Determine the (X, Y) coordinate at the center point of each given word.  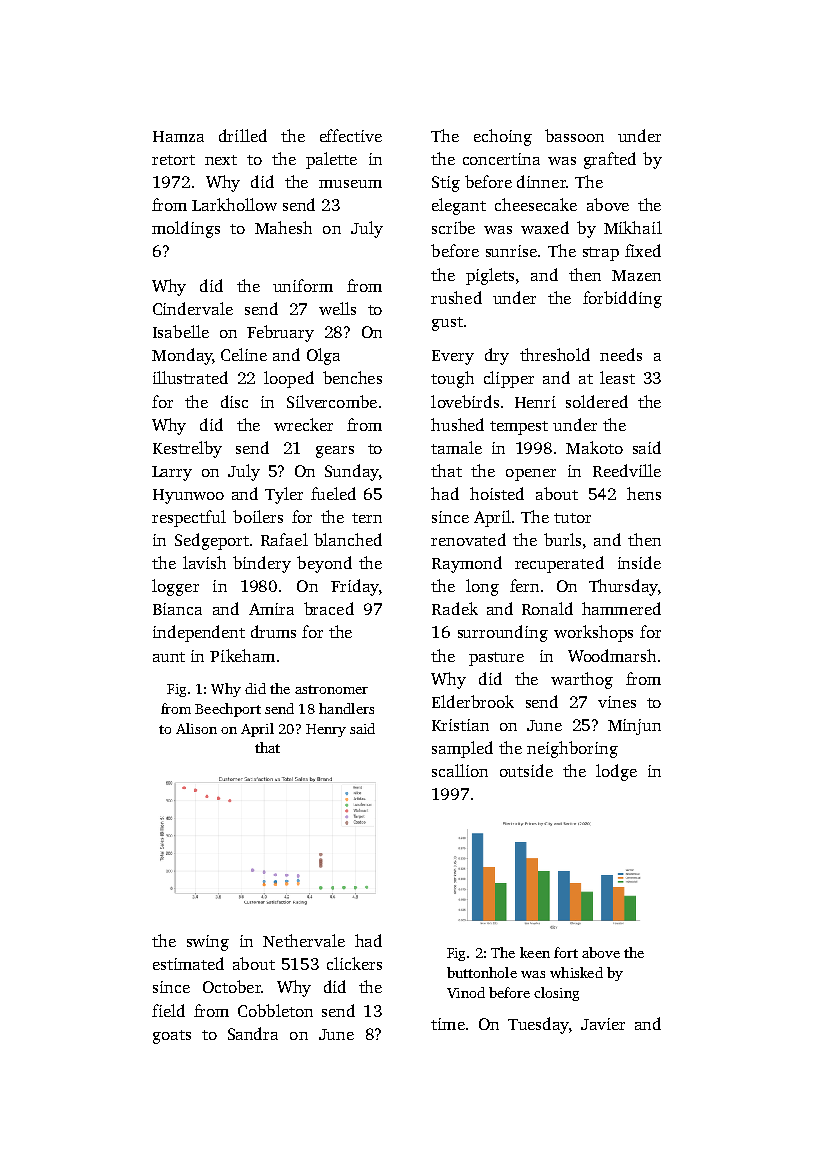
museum (350, 184)
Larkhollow (234, 204)
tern (367, 518)
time (448, 1024)
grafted (610, 160)
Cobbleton (275, 1010)
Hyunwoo (188, 496)
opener (531, 475)
